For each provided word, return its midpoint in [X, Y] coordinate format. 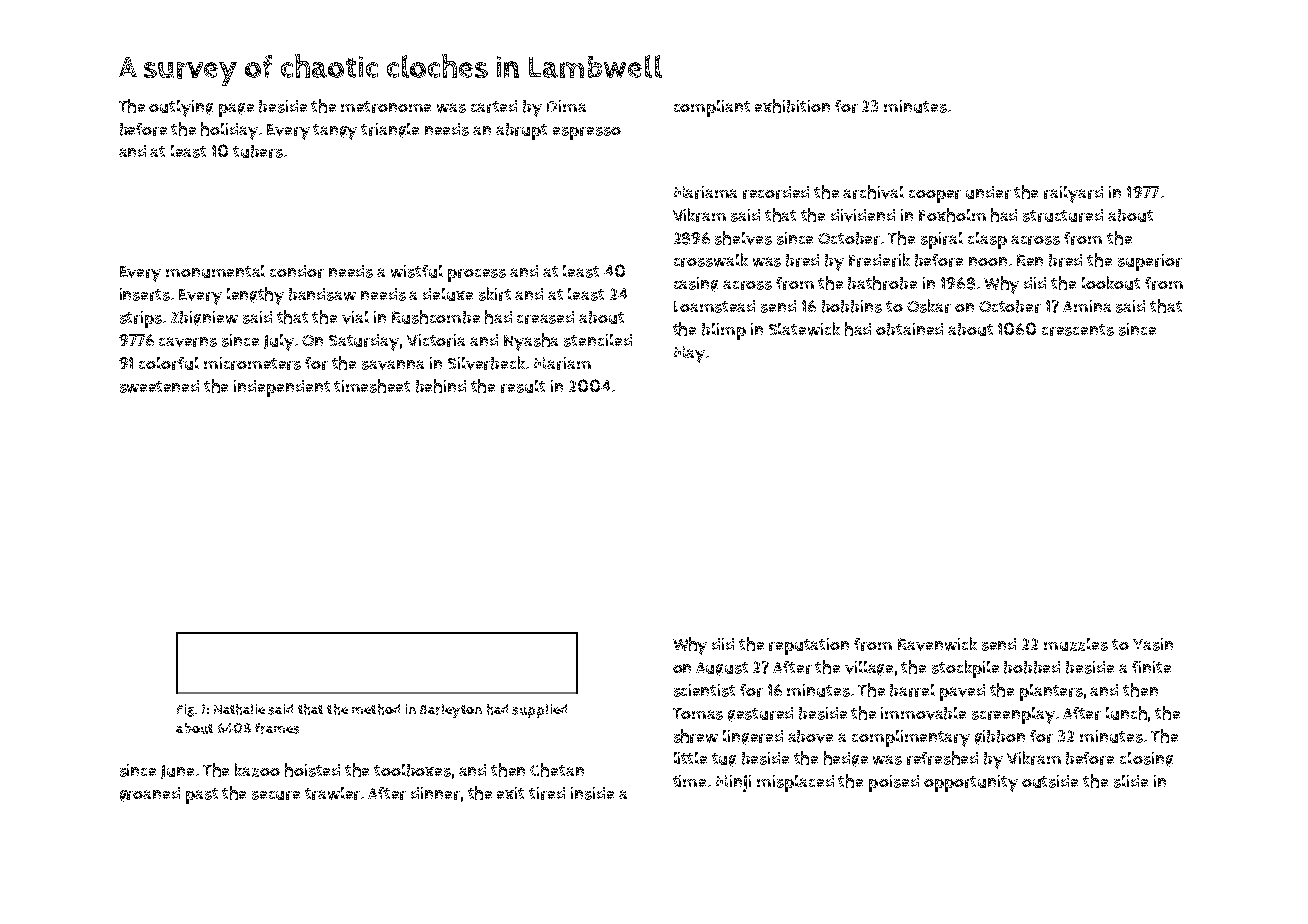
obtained [909, 329]
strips [141, 319]
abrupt [521, 131]
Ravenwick [937, 644]
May [689, 354]
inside [592, 793]
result [523, 386]
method [376, 709]
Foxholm [952, 215]
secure [276, 795]
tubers [258, 151]
